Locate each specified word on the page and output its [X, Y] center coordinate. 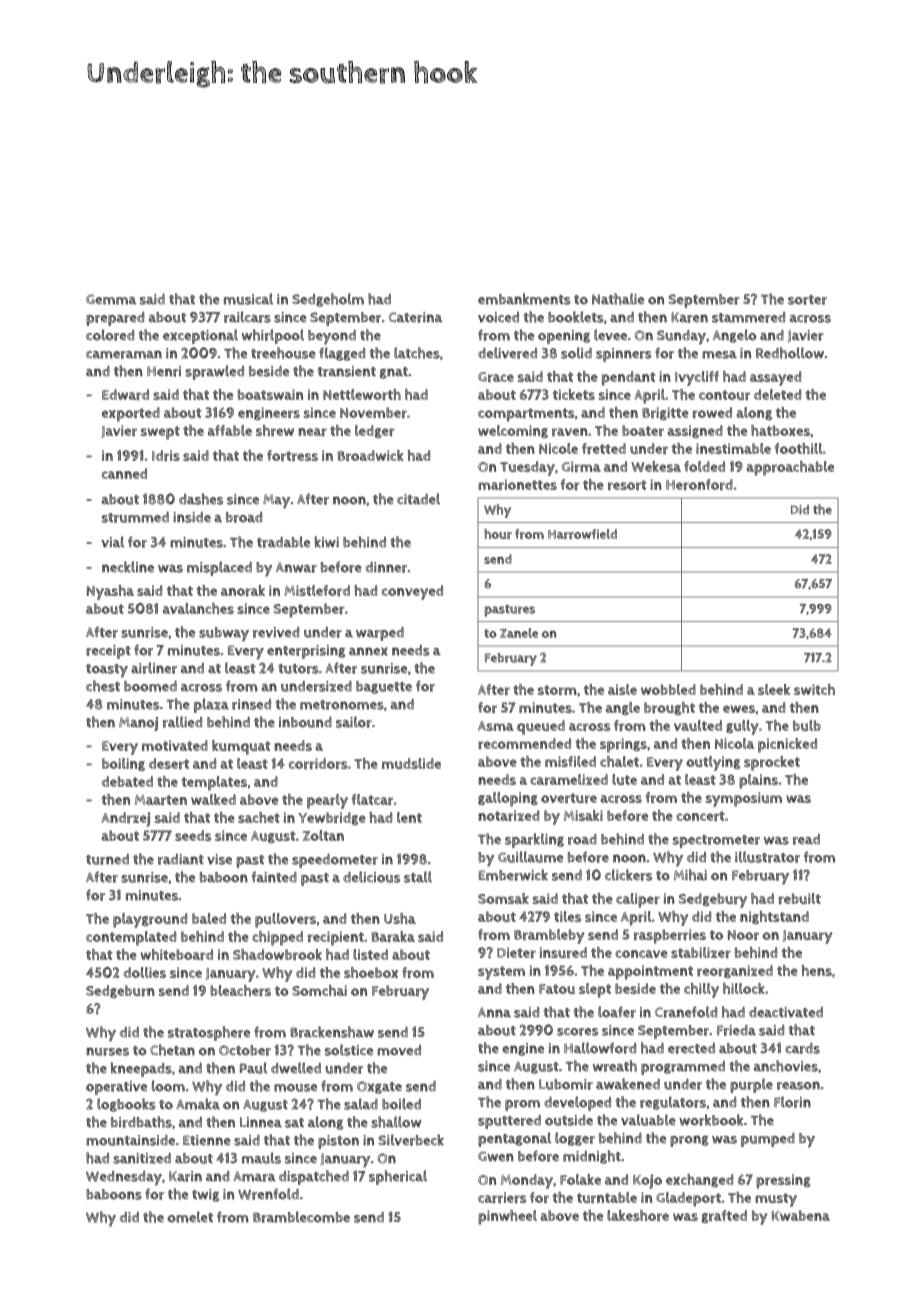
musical [248, 299]
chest [103, 686]
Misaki [583, 815]
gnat [394, 373]
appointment [650, 972]
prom [522, 1105]
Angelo [734, 336]
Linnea [261, 1122]
